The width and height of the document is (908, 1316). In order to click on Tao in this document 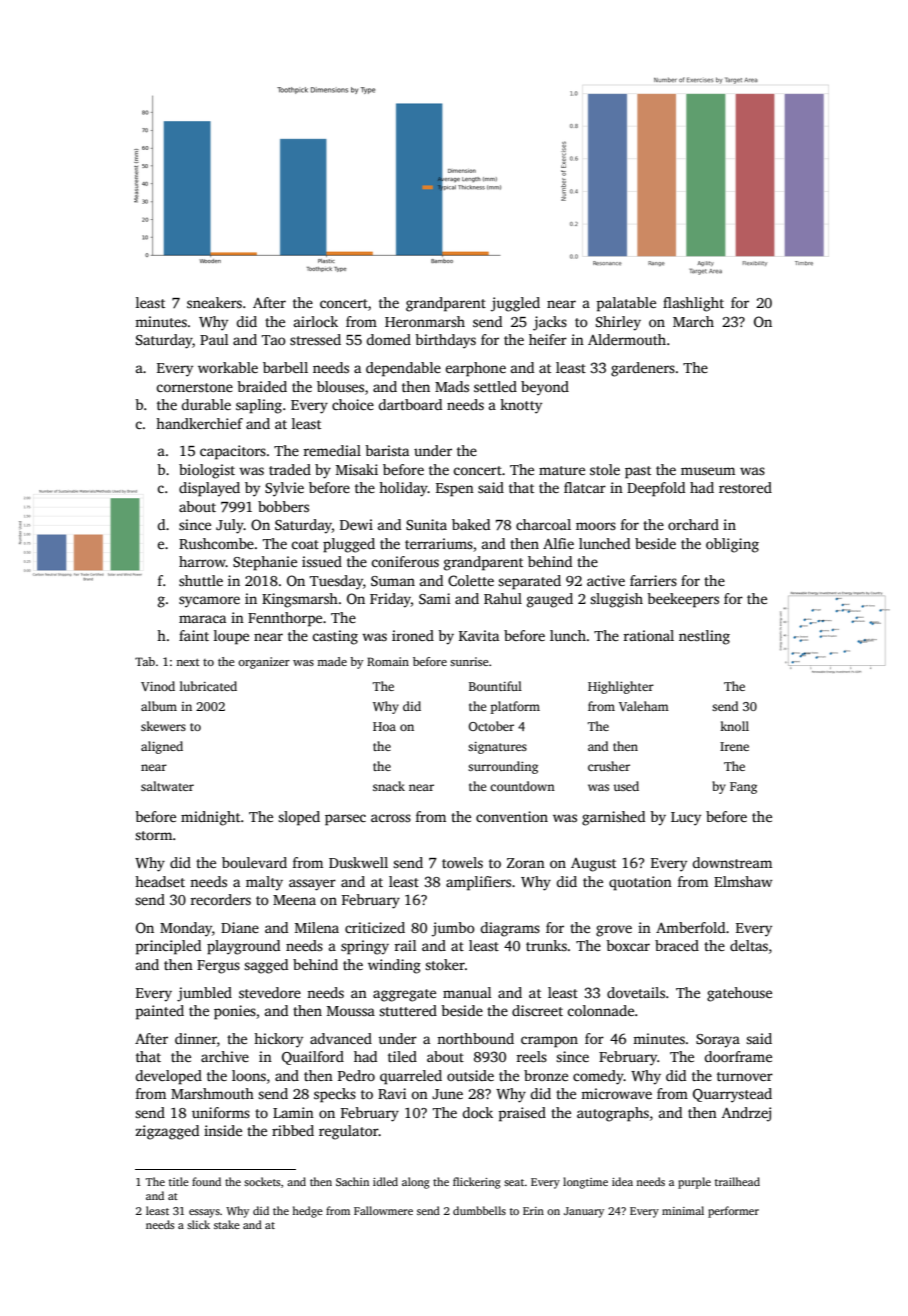, I will do `click(274, 340)`.
